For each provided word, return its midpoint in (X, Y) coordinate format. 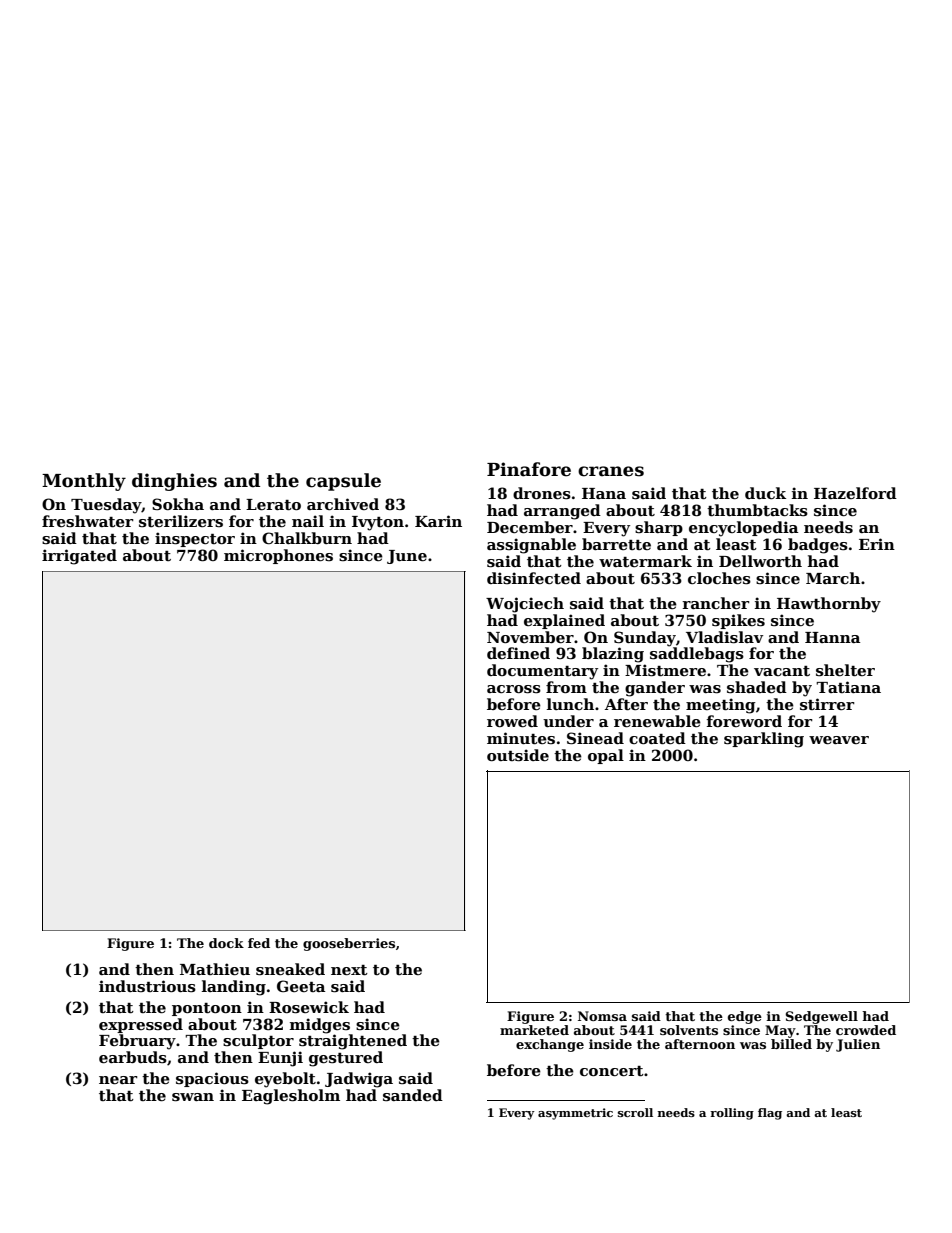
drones (542, 493)
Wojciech (525, 605)
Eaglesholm (291, 1097)
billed (791, 1044)
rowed (512, 721)
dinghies (174, 482)
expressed (141, 1025)
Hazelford (855, 493)
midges (320, 1026)
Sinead (595, 738)
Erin (877, 544)
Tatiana (848, 687)
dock (226, 943)
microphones (278, 556)
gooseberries (349, 944)
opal (606, 756)
